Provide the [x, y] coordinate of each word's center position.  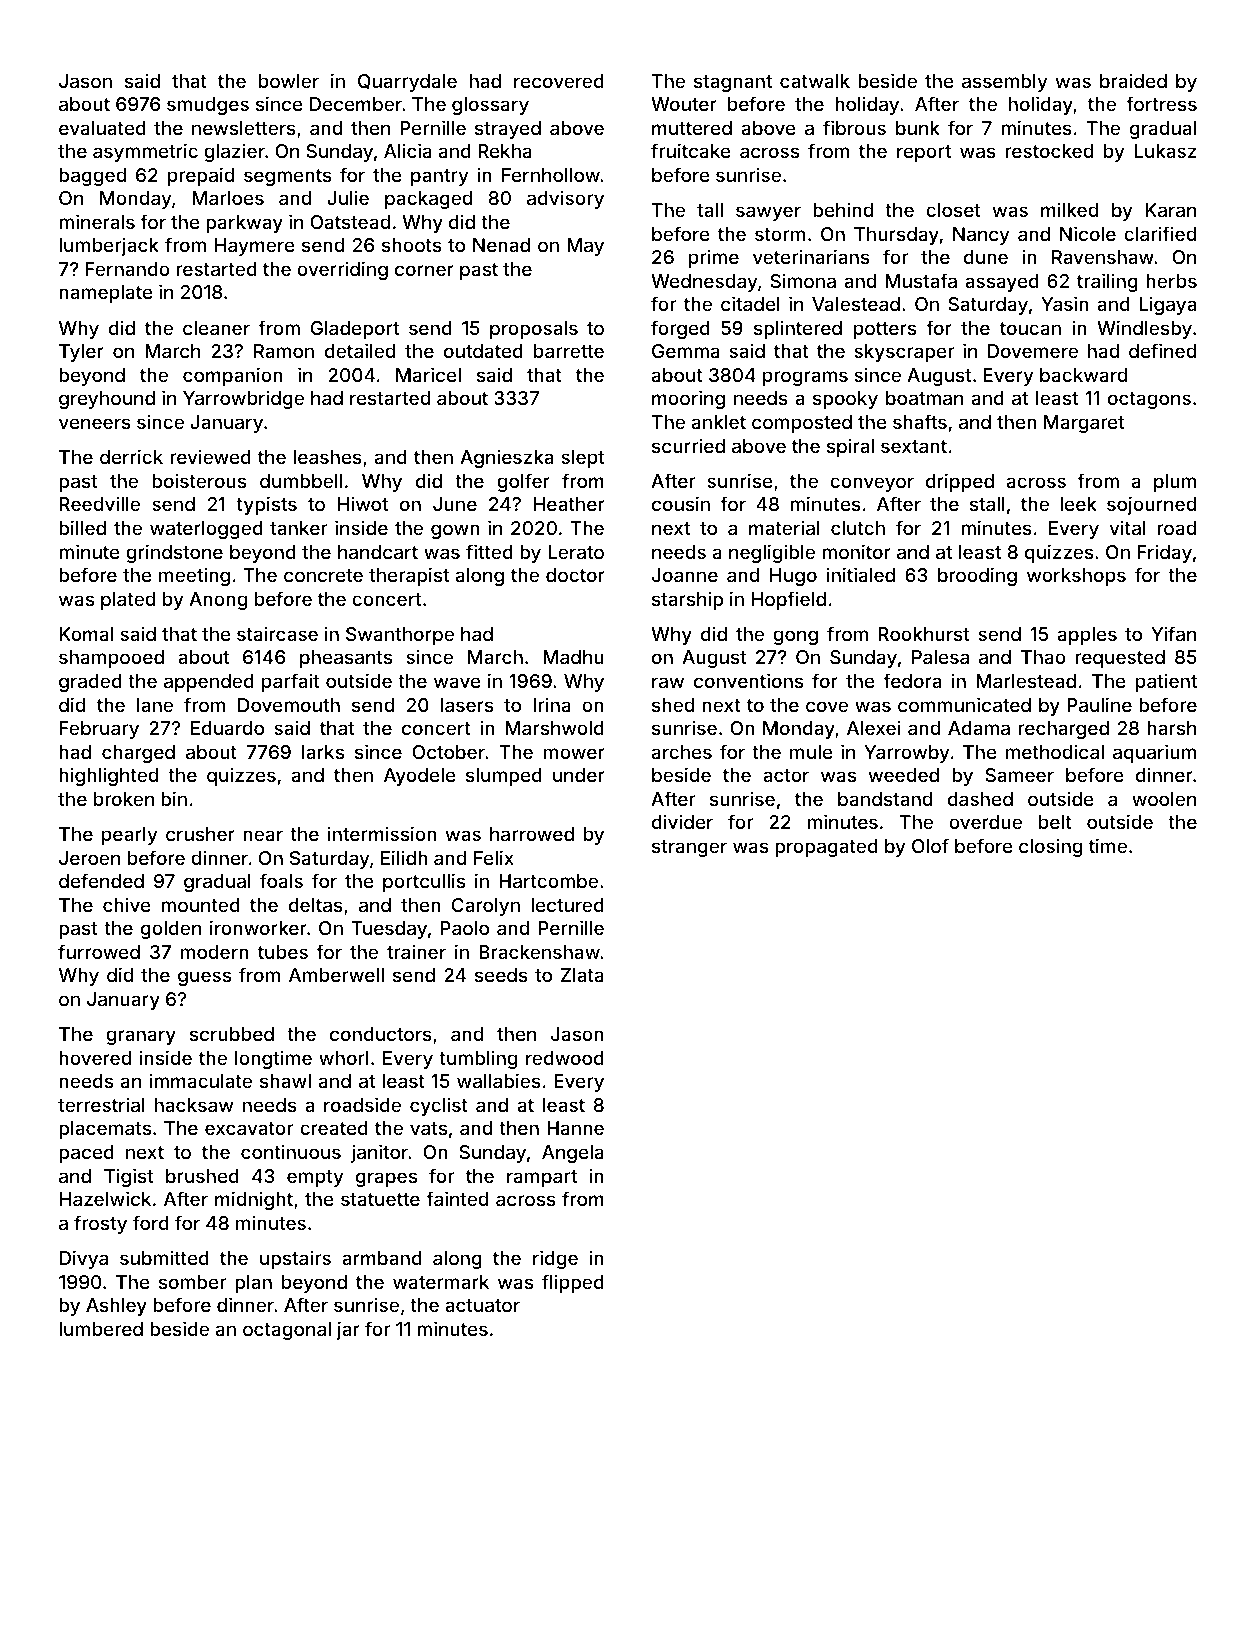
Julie [348, 197]
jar [348, 1330]
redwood [565, 1058]
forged [680, 329]
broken [124, 799]
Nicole [1088, 233]
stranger [689, 848]
